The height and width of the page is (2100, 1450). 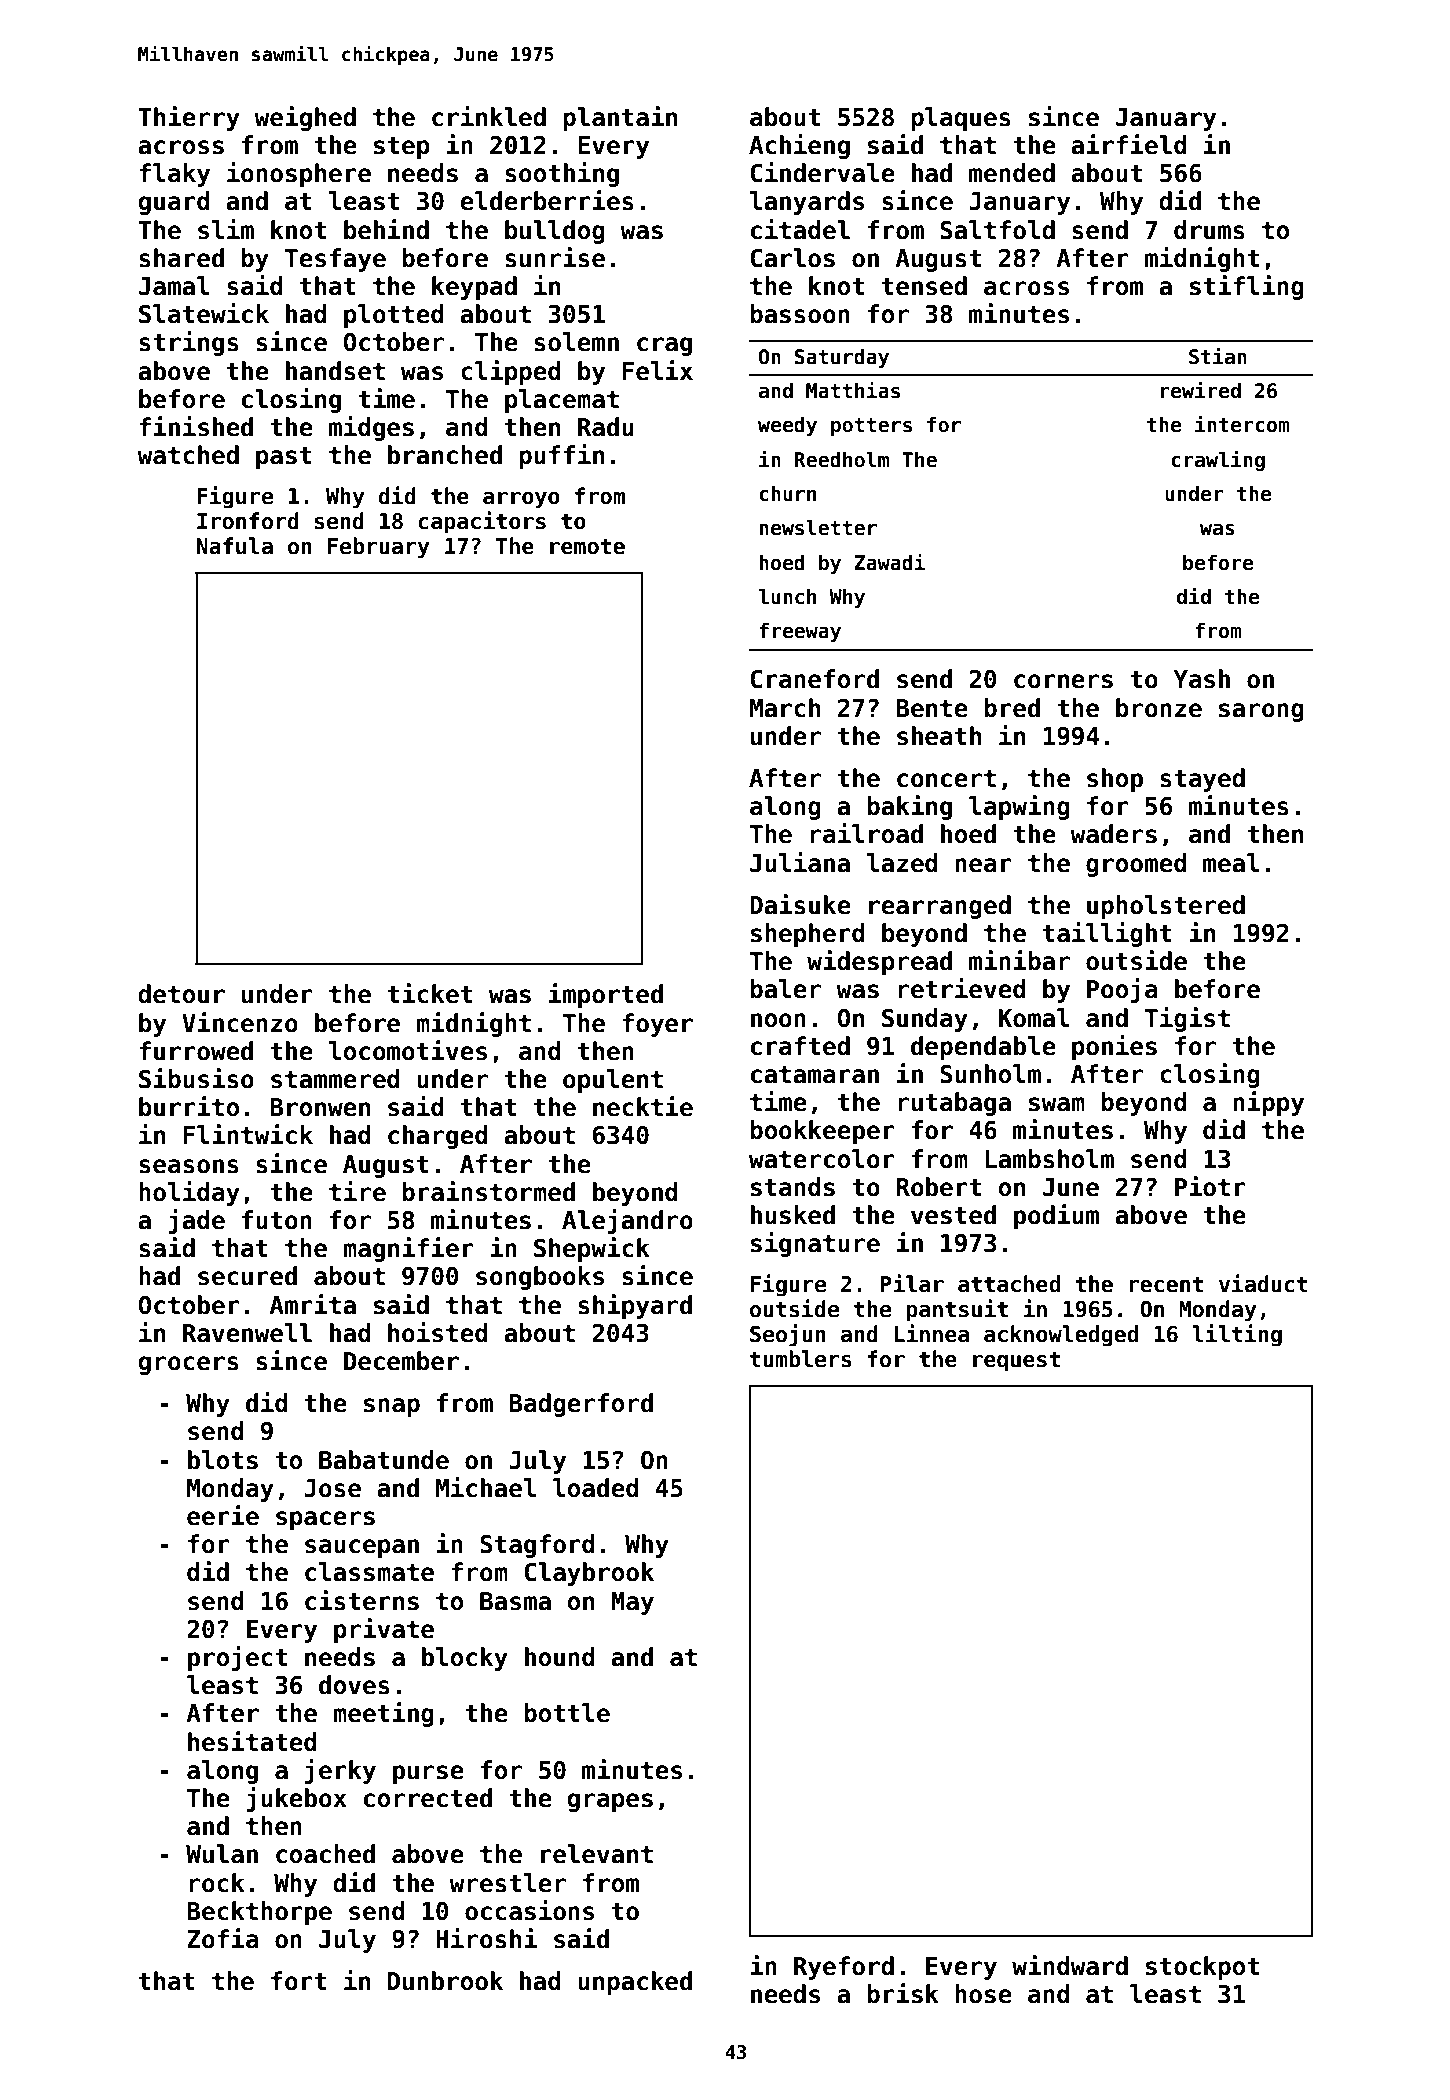 I want to click on Saltfold, so click(x=997, y=230).
